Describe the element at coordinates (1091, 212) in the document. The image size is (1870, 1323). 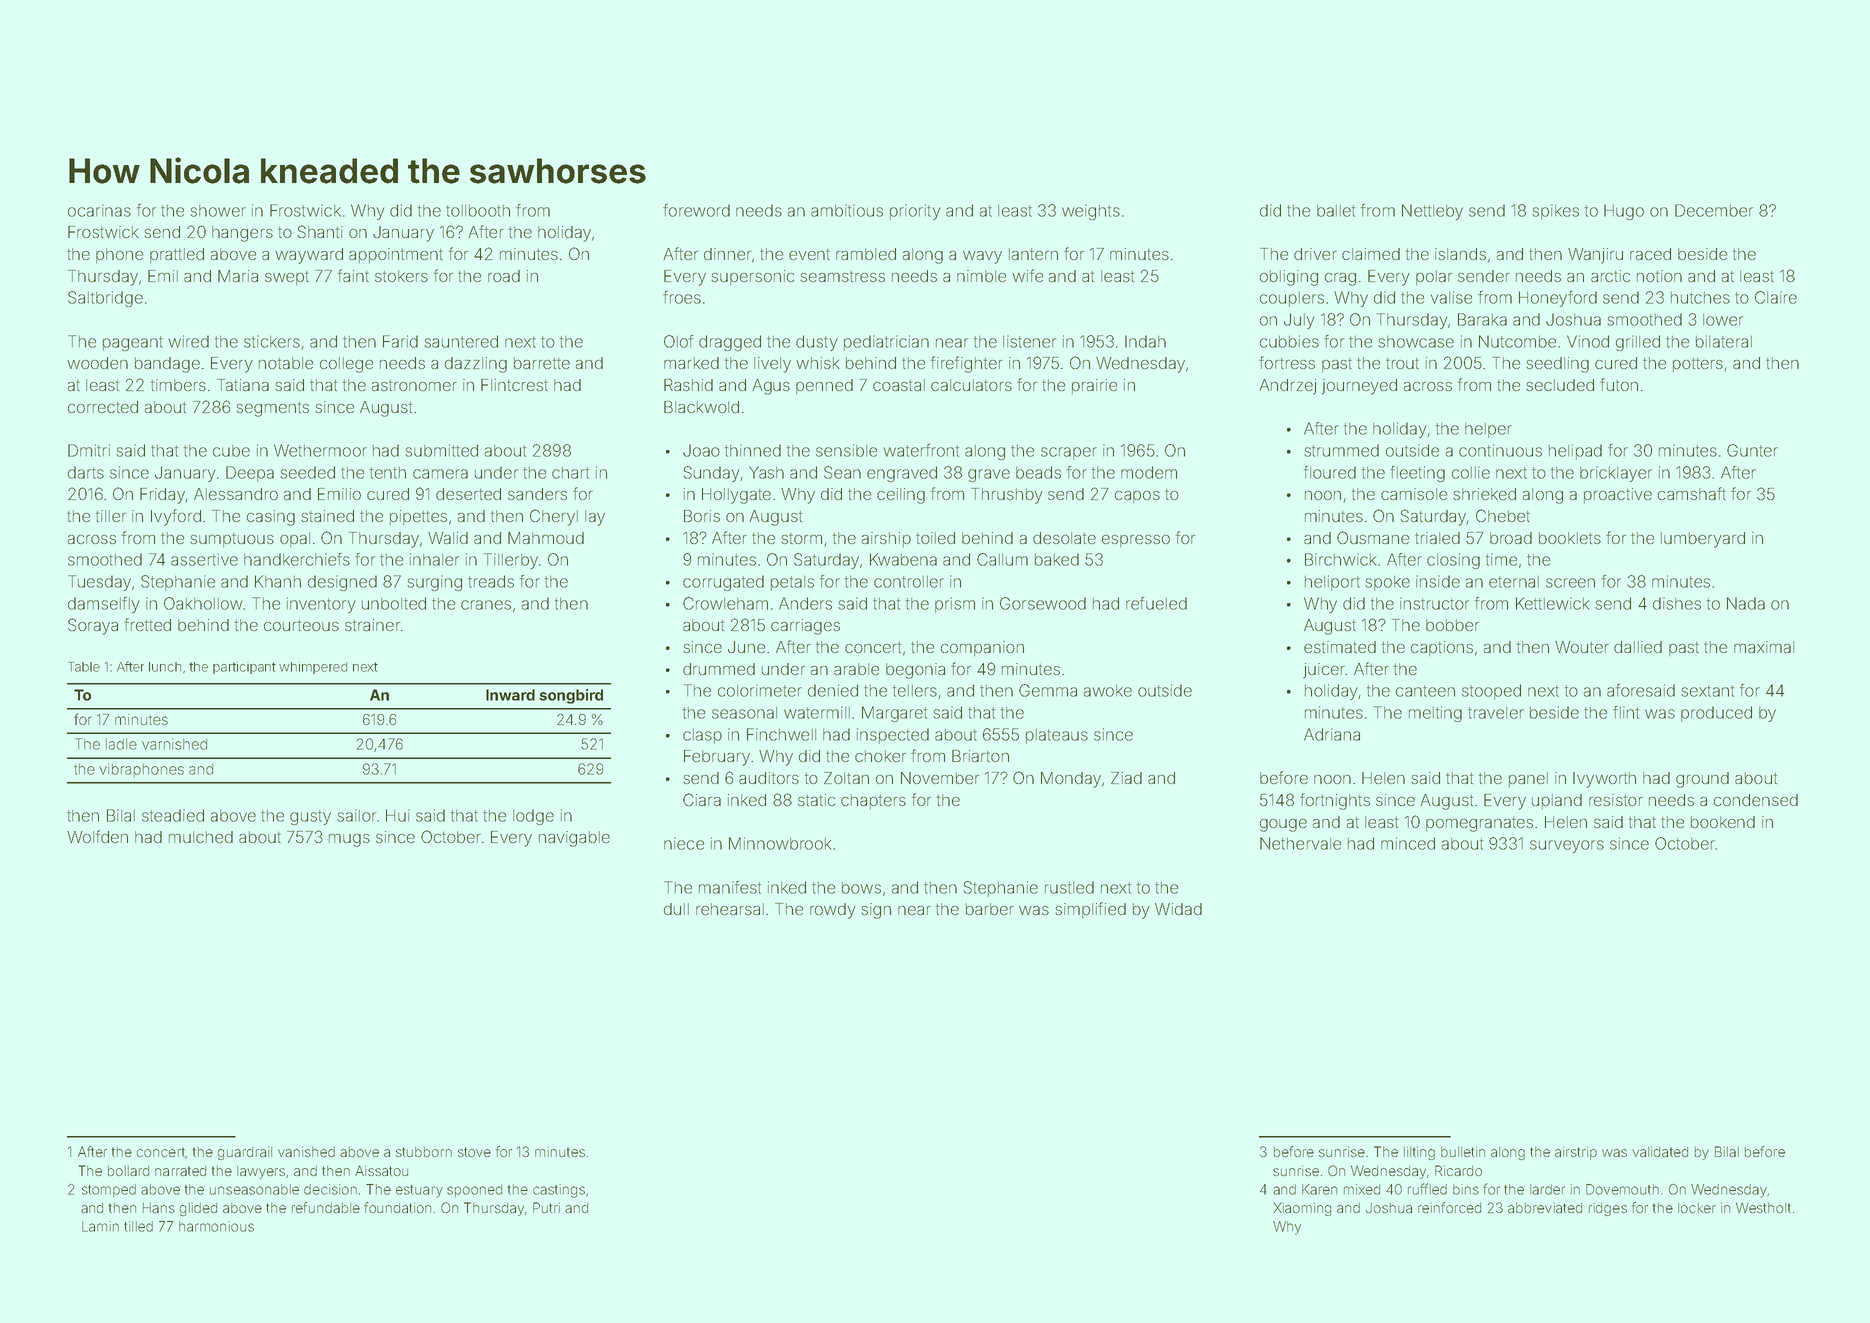
I see `weights` at that location.
